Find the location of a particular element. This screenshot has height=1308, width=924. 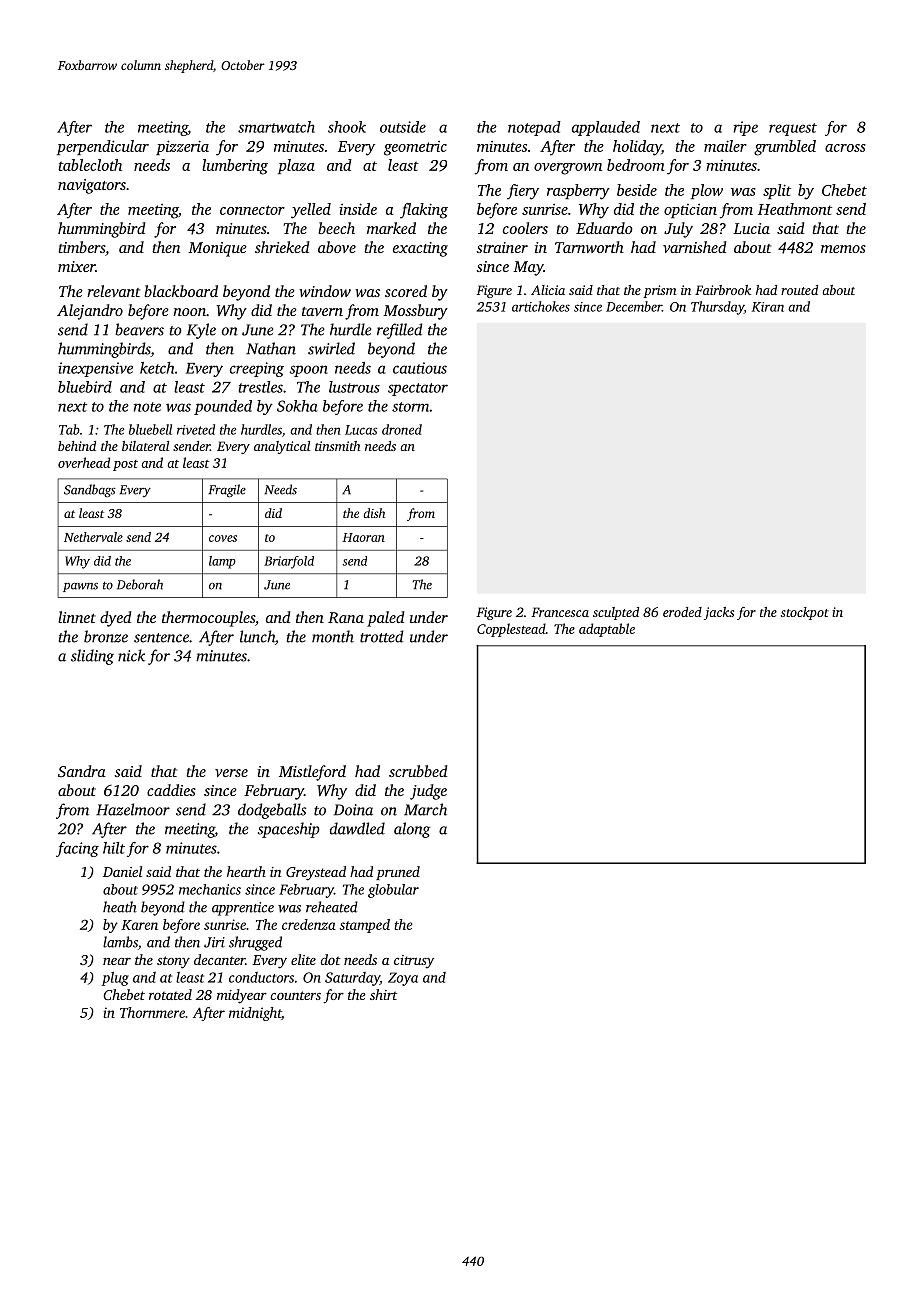

stockpot is located at coordinates (805, 613).
